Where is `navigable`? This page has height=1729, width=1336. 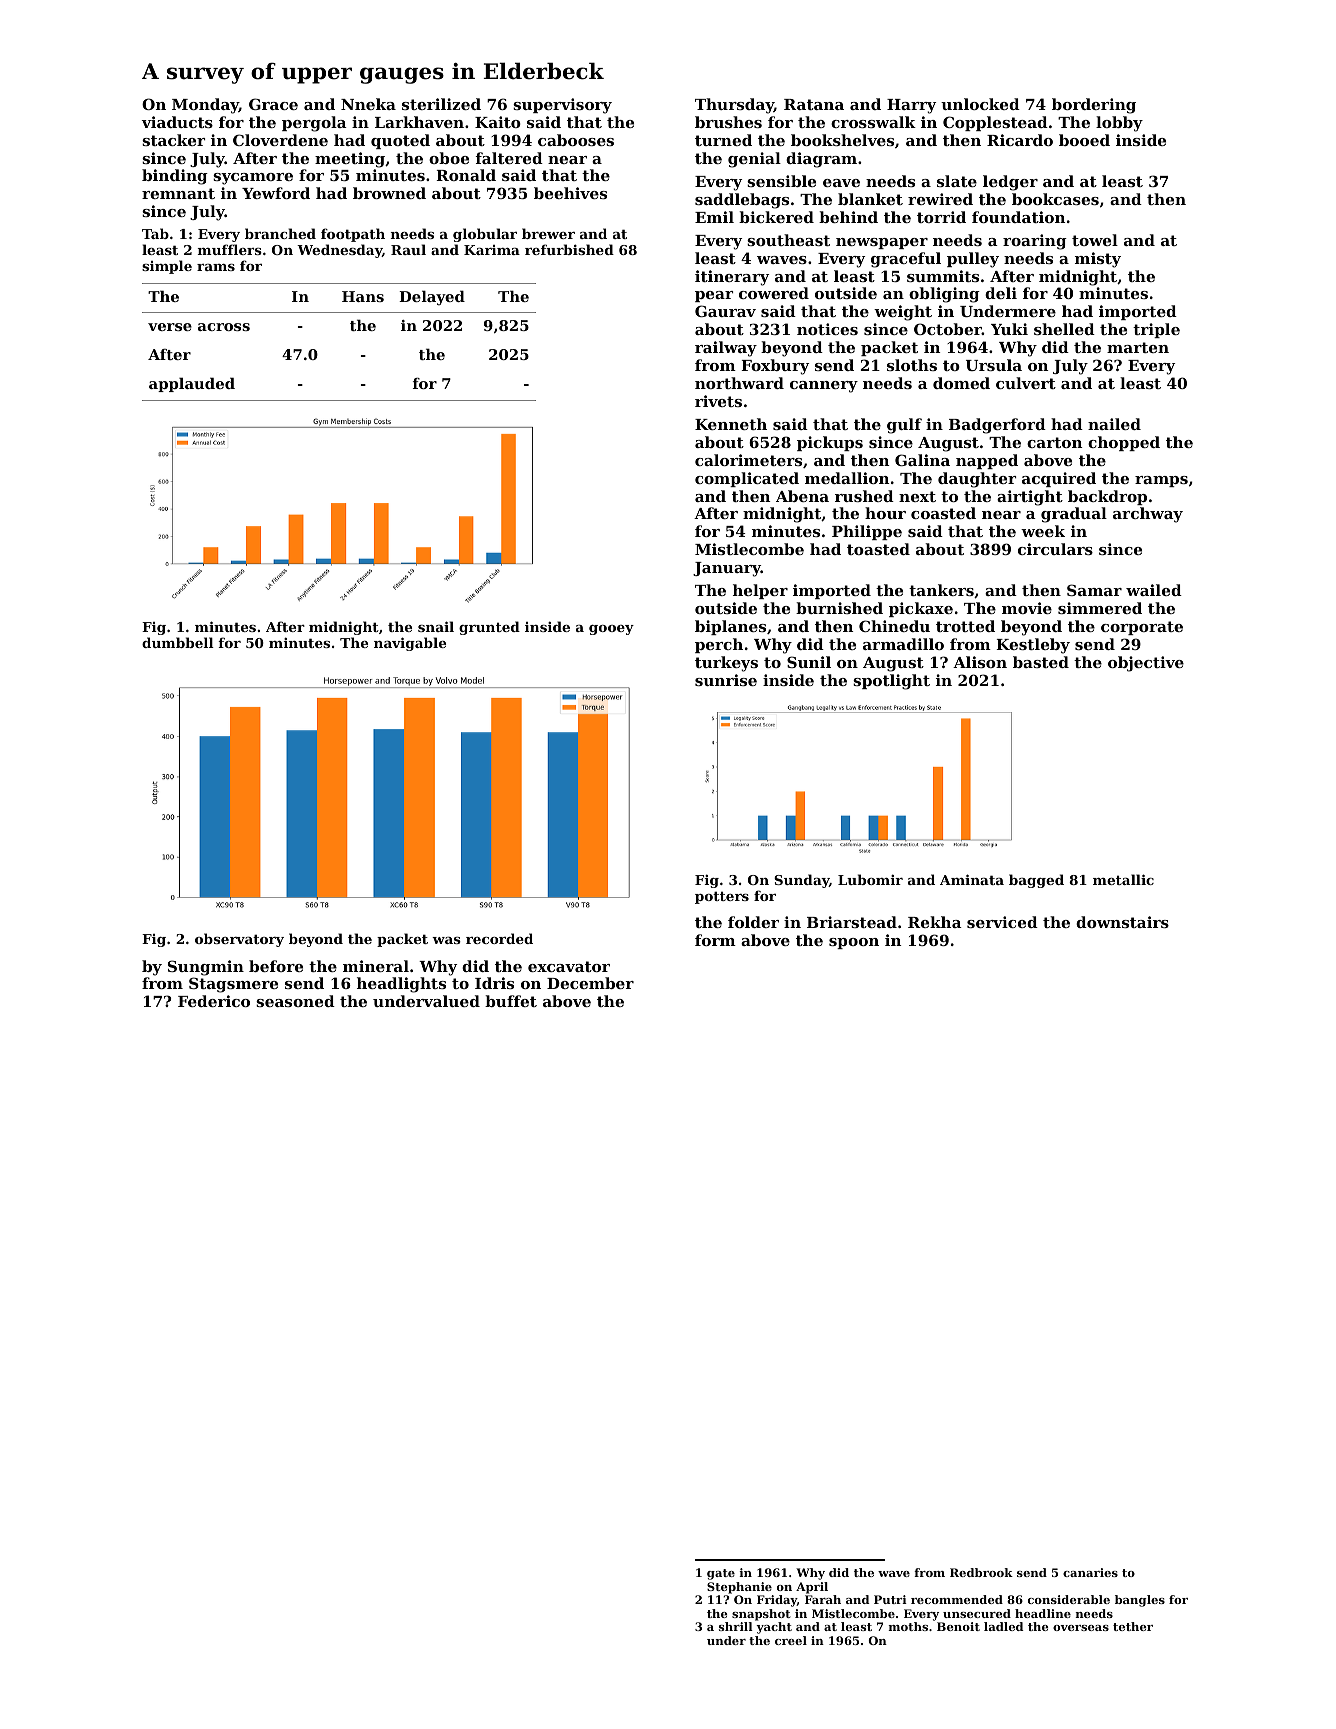 navigable is located at coordinates (410, 644).
